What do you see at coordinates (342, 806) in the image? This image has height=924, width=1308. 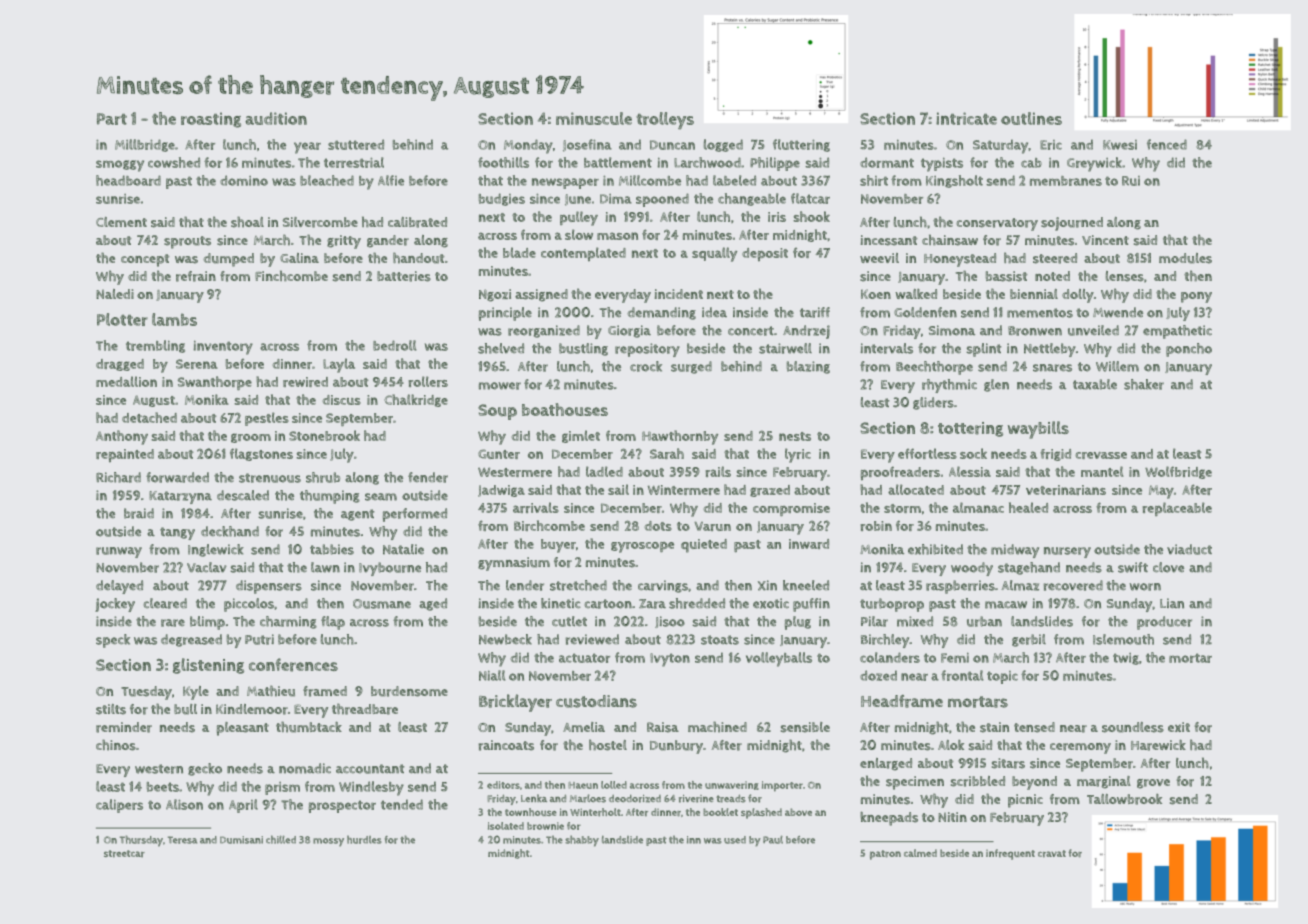 I see `prospector` at bounding box center [342, 806].
